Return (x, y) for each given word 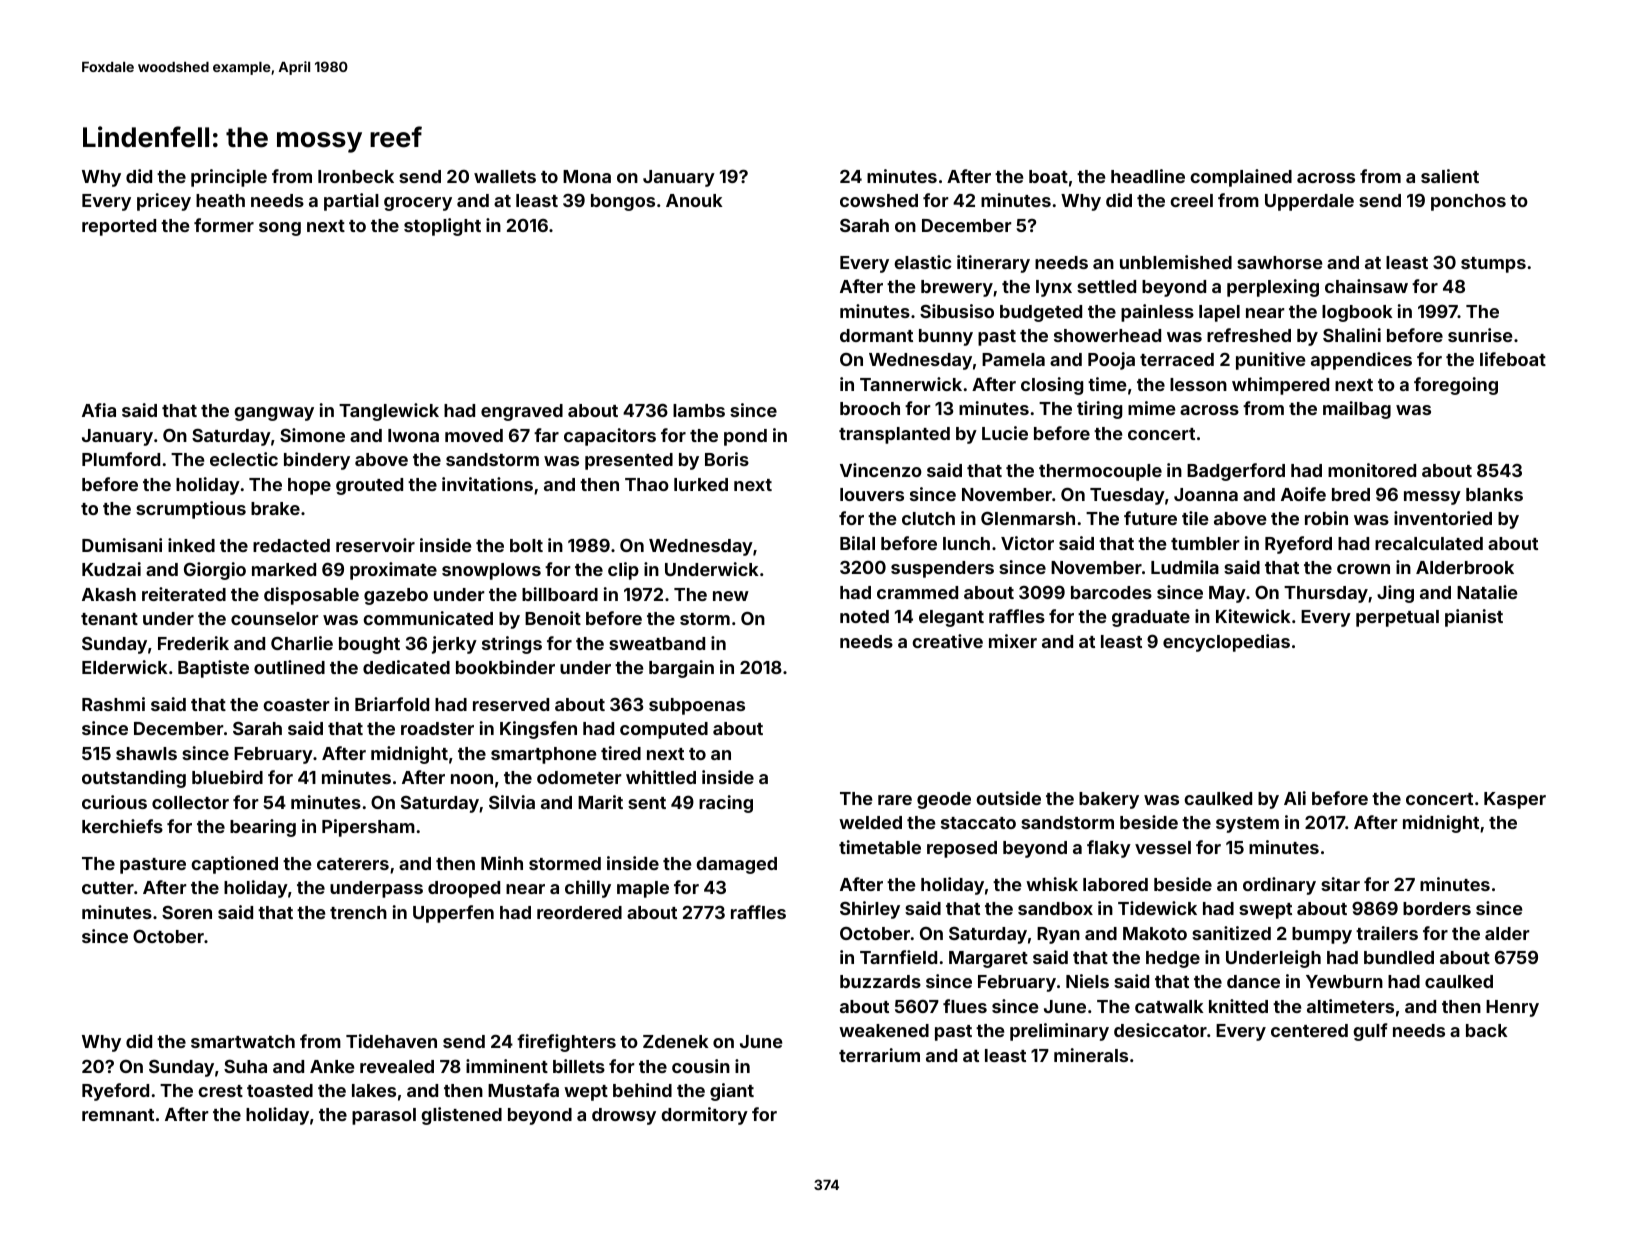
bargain (681, 669)
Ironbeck (356, 176)
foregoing (1456, 386)
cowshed (879, 200)
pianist (1474, 618)
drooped (464, 889)
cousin (701, 1066)
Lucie (1005, 433)
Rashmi (113, 704)
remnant (118, 1115)
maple (643, 889)
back (1487, 1030)
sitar (1340, 884)
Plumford (121, 459)
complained (1241, 178)
